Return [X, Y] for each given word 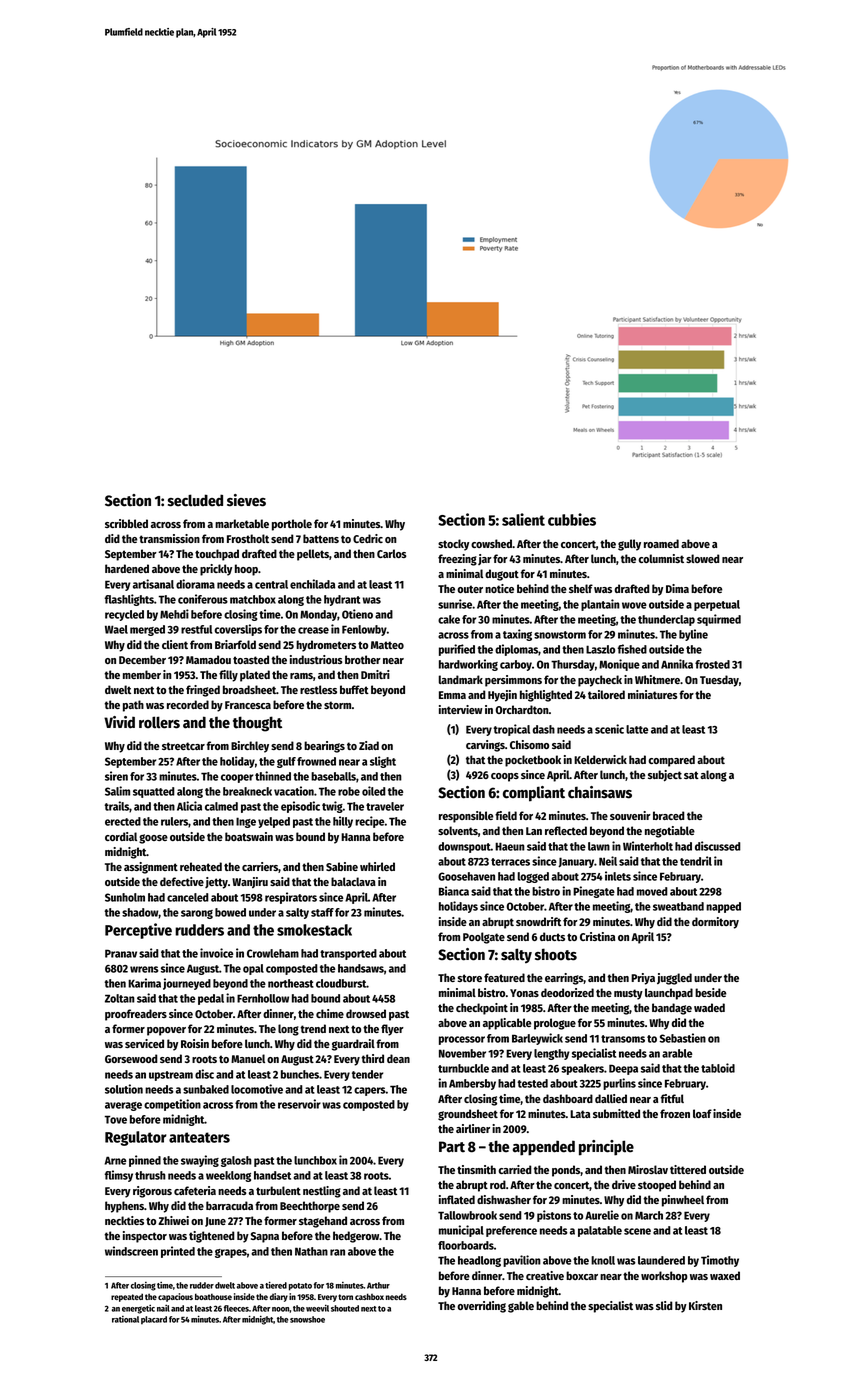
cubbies [572, 519]
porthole [292, 525]
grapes [231, 1253]
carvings [485, 746]
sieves [246, 500]
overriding [481, 1307]
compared [671, 761]
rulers [174, 821]
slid [664, 1305]
